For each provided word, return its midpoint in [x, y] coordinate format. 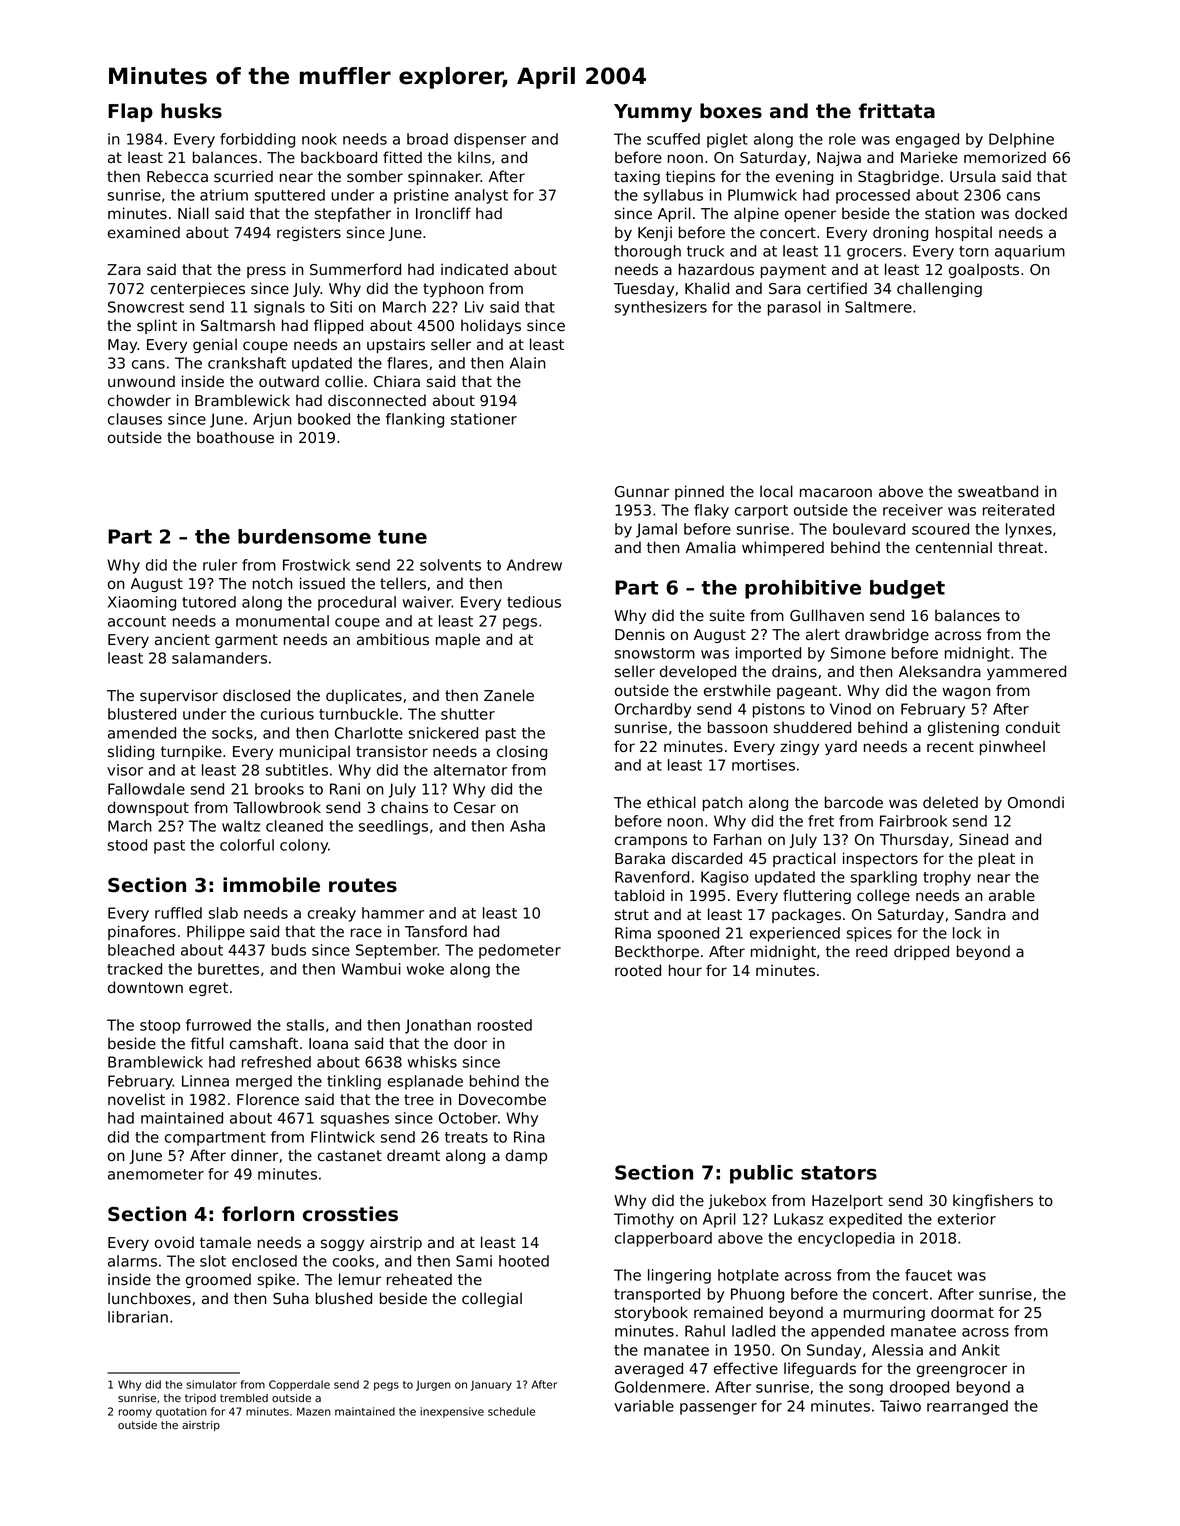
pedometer [520, 951]
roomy [135, 1413]
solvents [450, 565]
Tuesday [644, 289]
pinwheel [1012, 747]
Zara [124, 269]
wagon [966, 693]
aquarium [1030, 252]
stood [127, 845]
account [137, 621]
